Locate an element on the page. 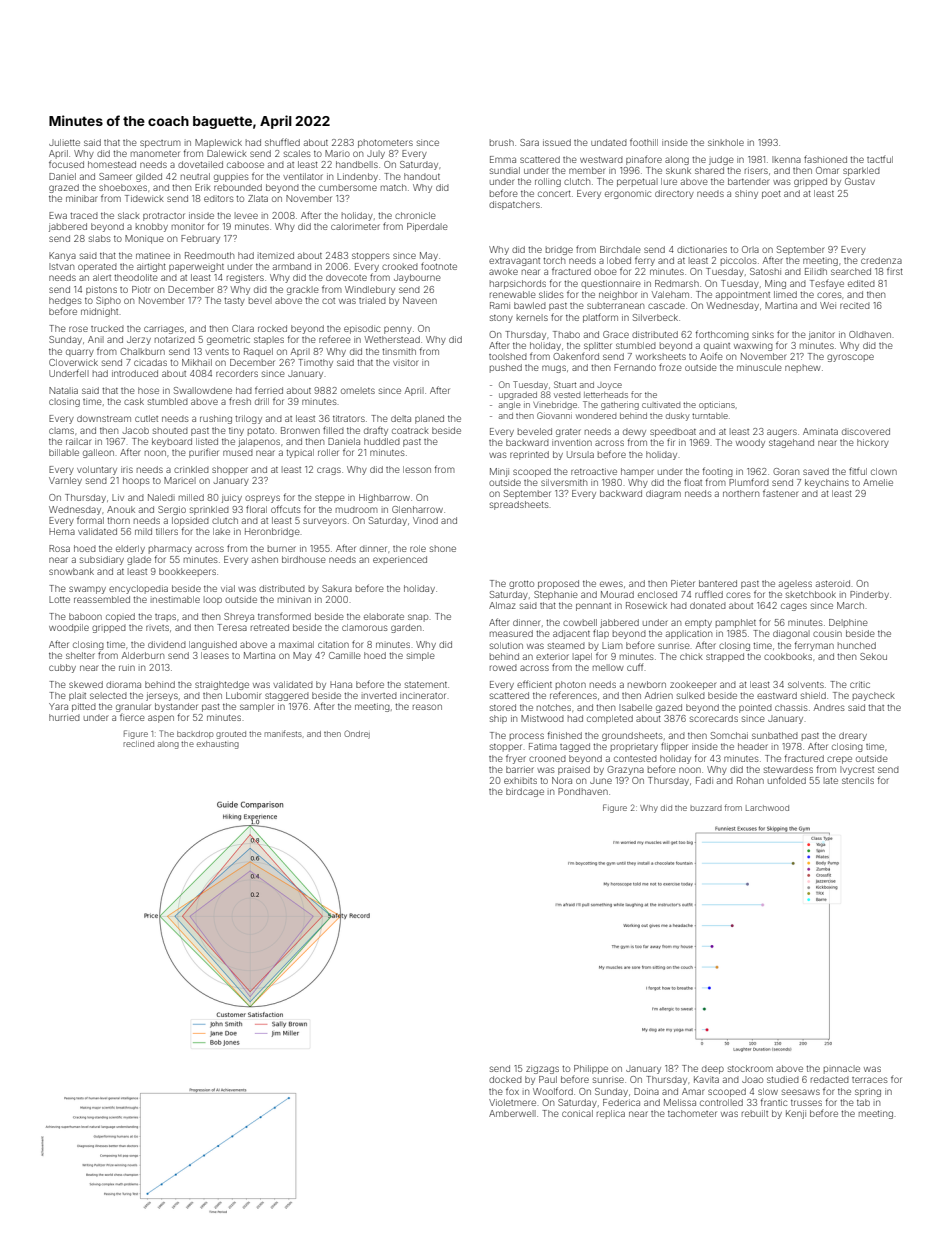 This image has width=952, height=1233. Amberwell is located at coordinates (512, 1113).
